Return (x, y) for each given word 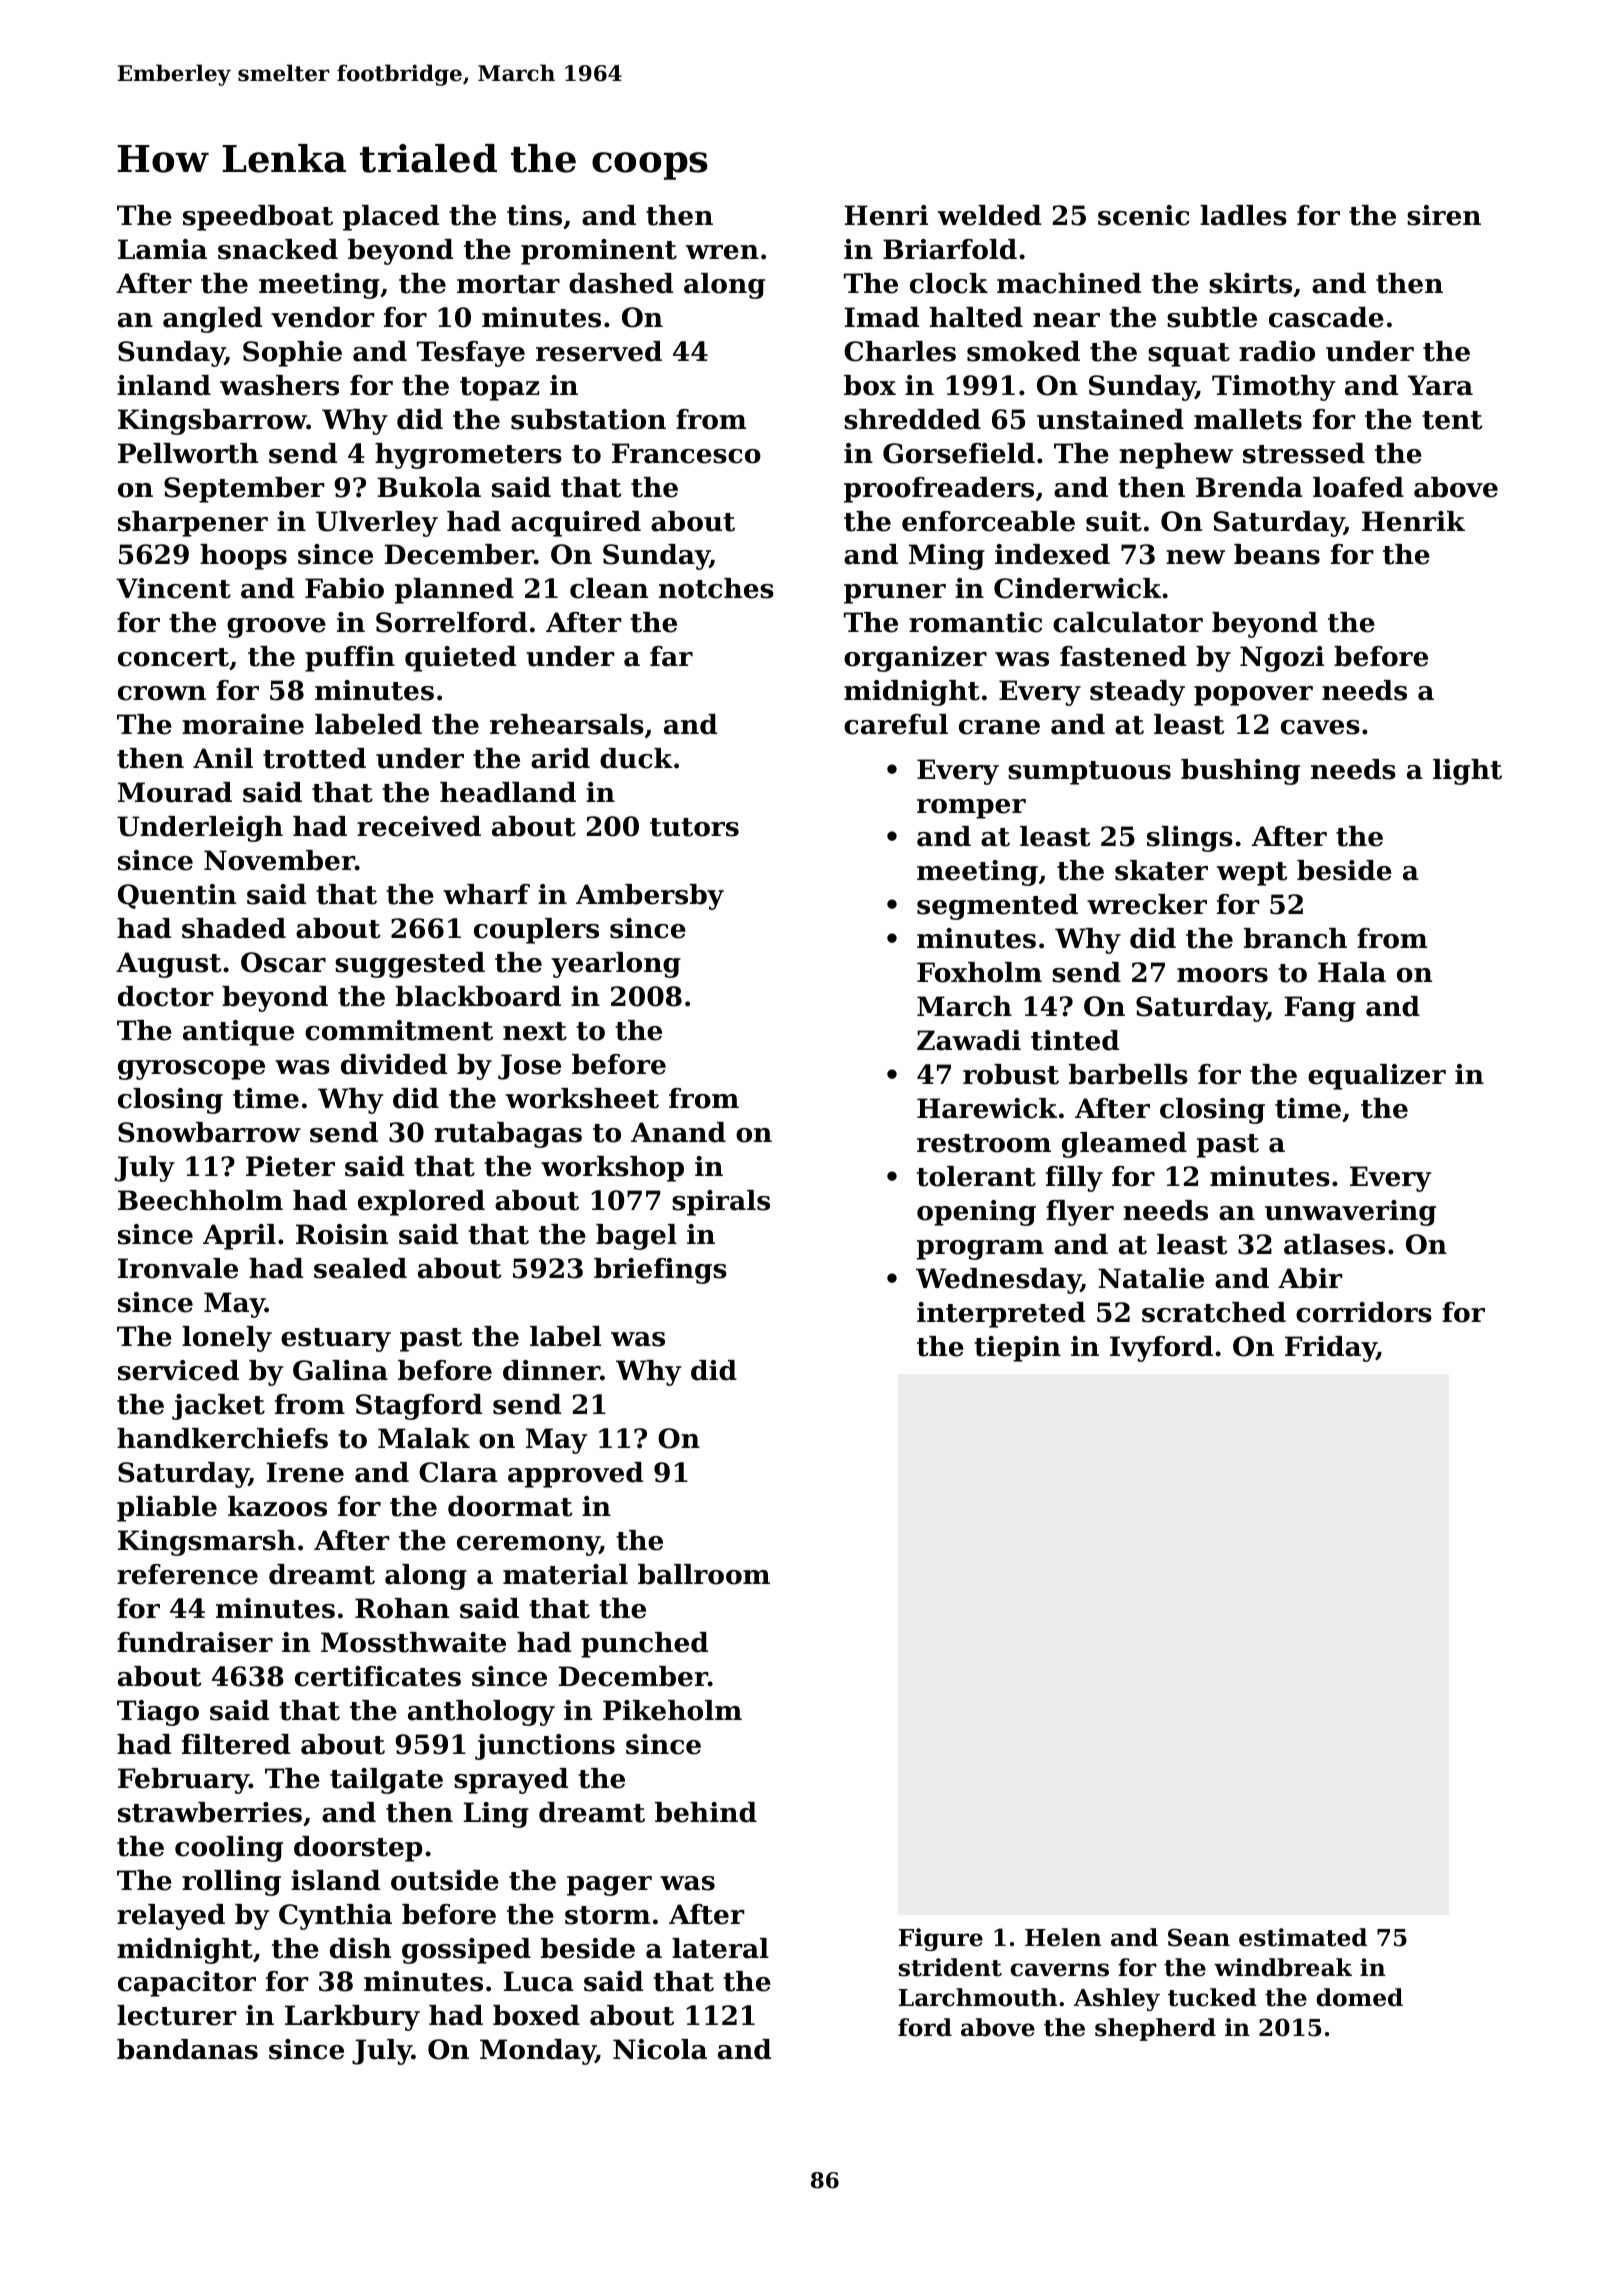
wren (722, 252)
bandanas (187, 2049)
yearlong (616, 965)
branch (1295, 938)
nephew (1176, 456)
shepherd (1155, 2029)
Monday (538, 2052)
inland (164, 385)
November (279, 860)
